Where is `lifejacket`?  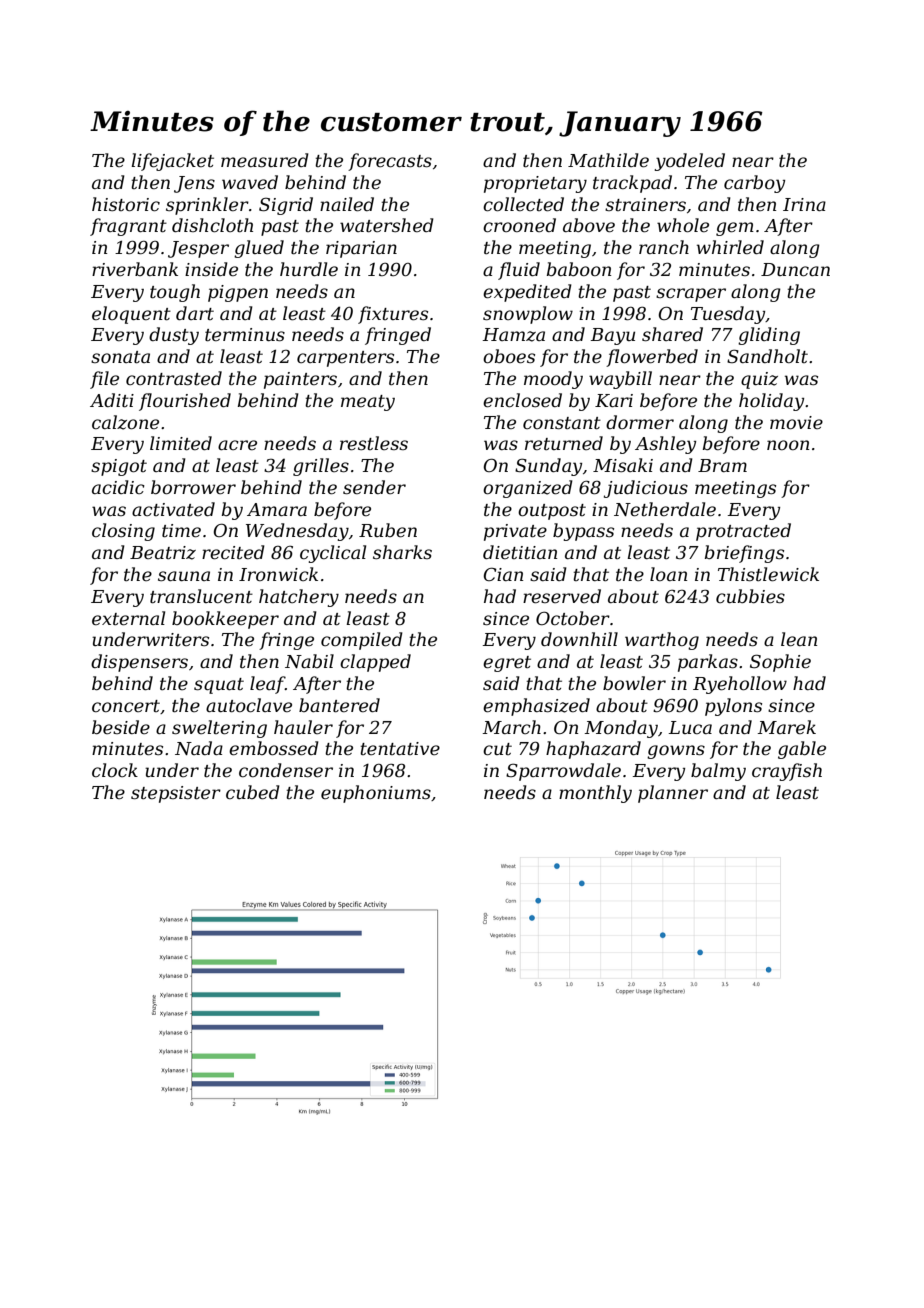 lifejacket is located at coordinates (172, 162).
